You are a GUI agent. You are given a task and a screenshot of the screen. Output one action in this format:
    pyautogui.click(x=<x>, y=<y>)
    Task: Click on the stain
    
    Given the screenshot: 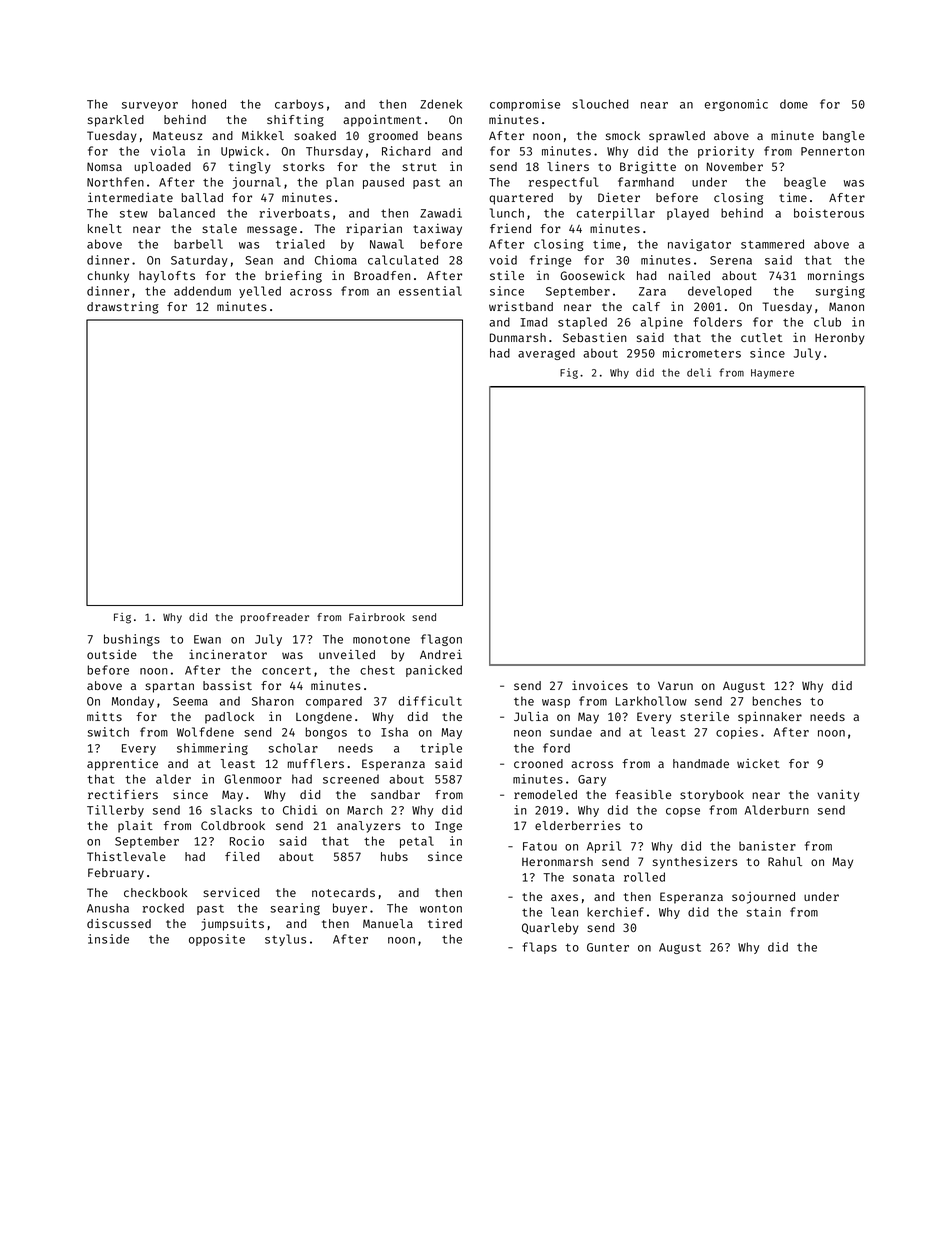 What is the action you would take?
    pyautogui.click(x=764, y=912)
